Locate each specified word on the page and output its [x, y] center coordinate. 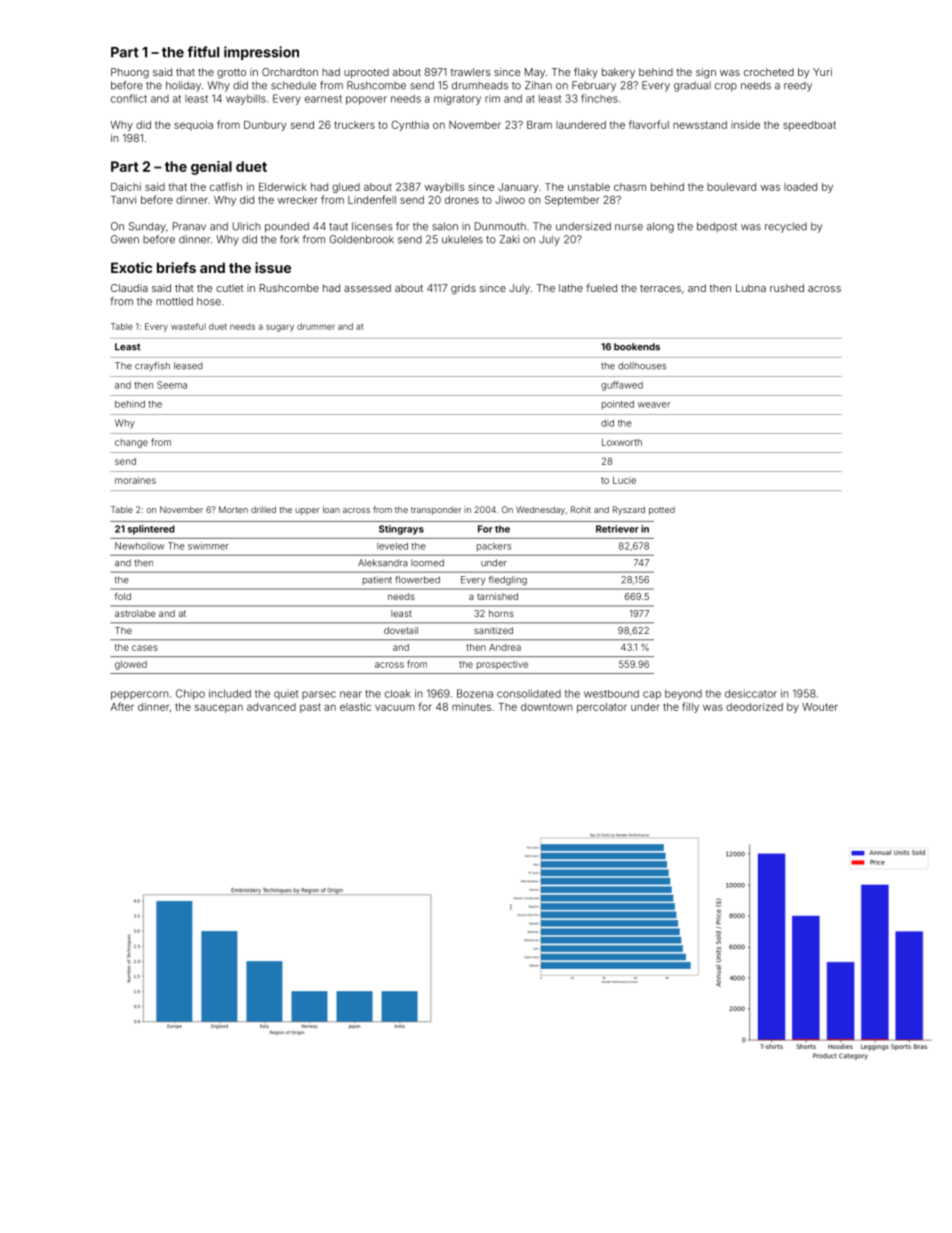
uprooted [366, 73]
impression [261, 53]
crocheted [769, 72]
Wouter [820, 707]
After [122, 706]
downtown [547, 707]
